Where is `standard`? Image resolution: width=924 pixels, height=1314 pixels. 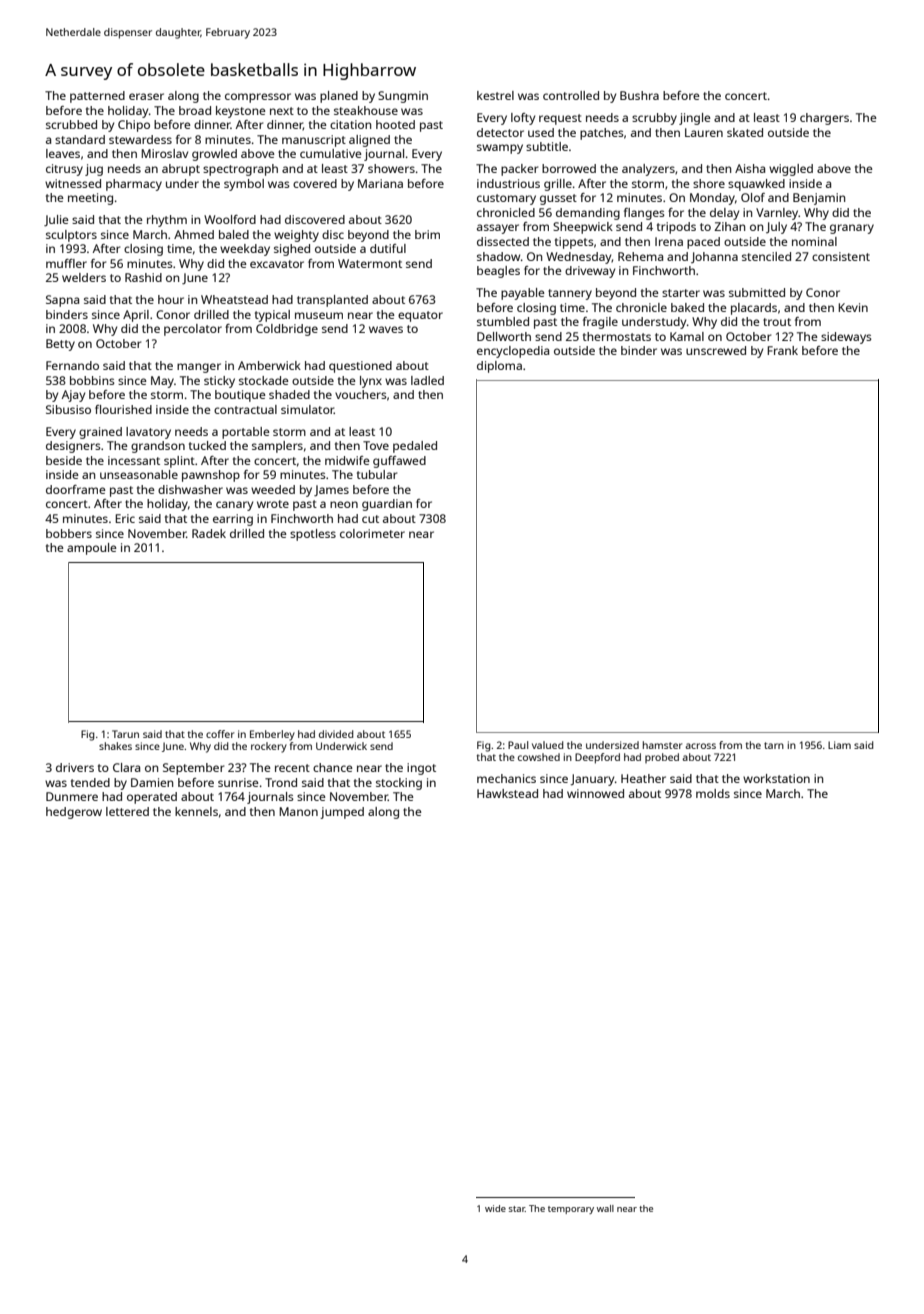
standard is located at coordinates (80, 139).
